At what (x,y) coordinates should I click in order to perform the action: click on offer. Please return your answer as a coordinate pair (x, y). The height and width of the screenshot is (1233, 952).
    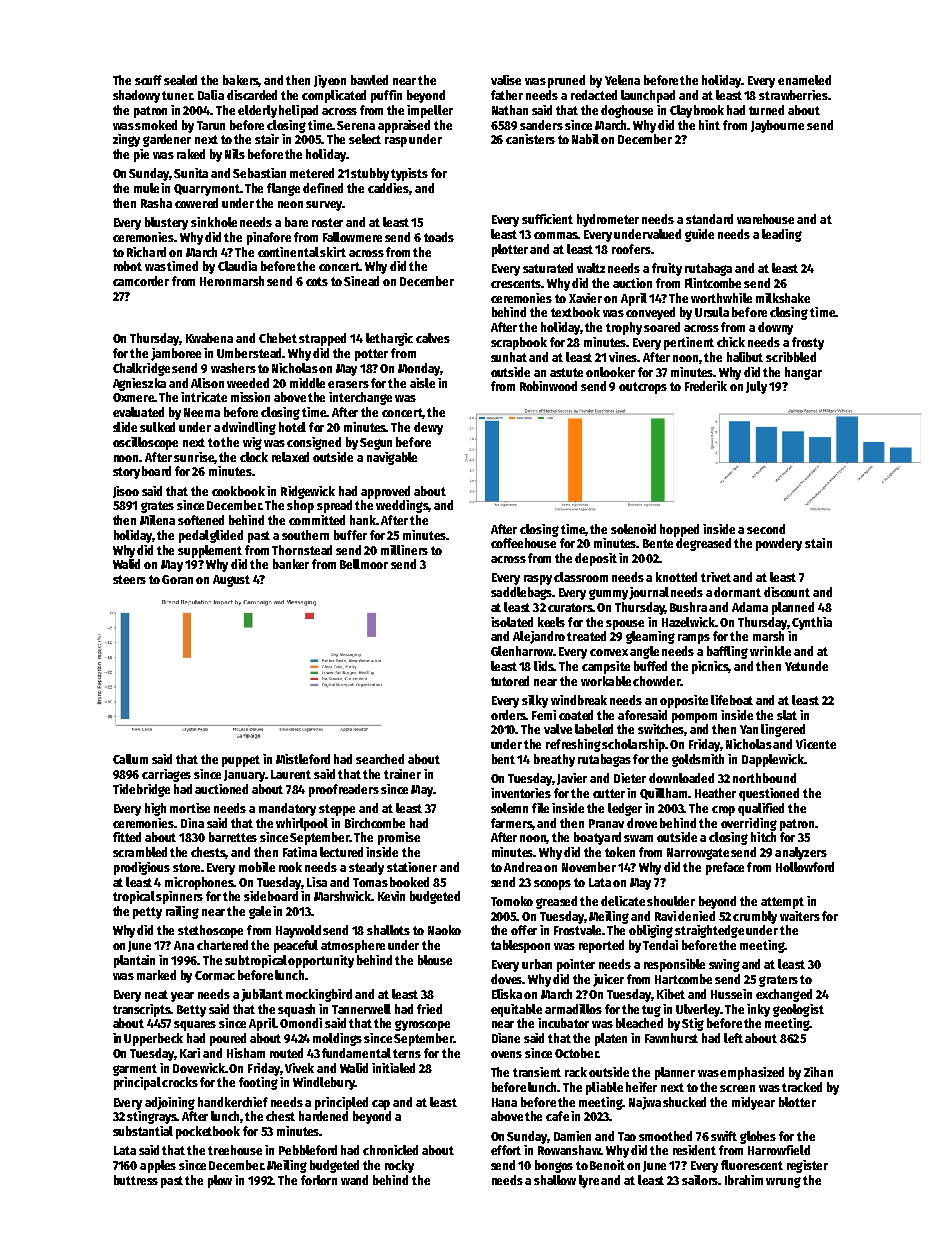
    Looking at the image, I should click on (524, 930).
